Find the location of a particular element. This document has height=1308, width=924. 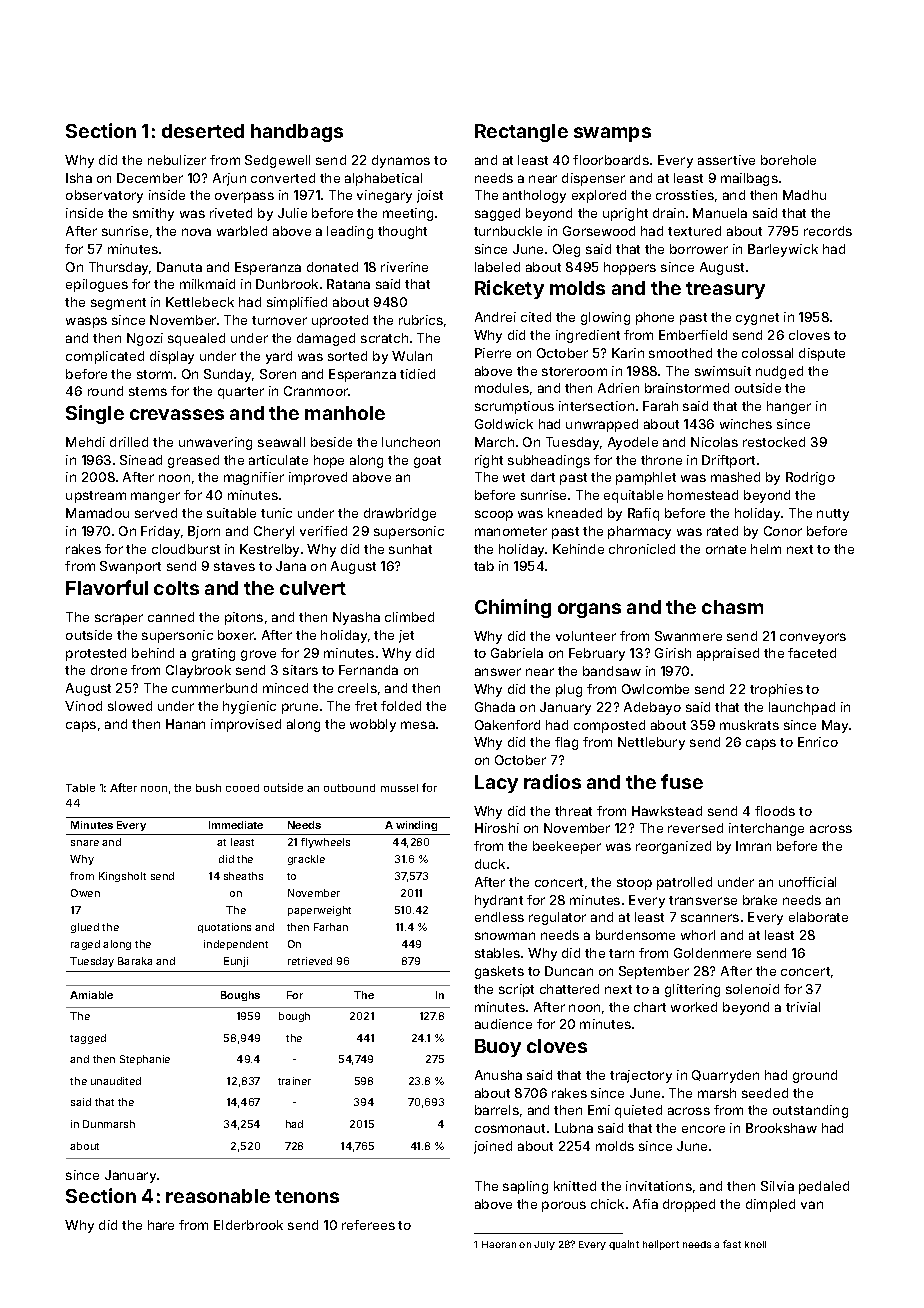

Baraka is located at coordinates (135, 961).
